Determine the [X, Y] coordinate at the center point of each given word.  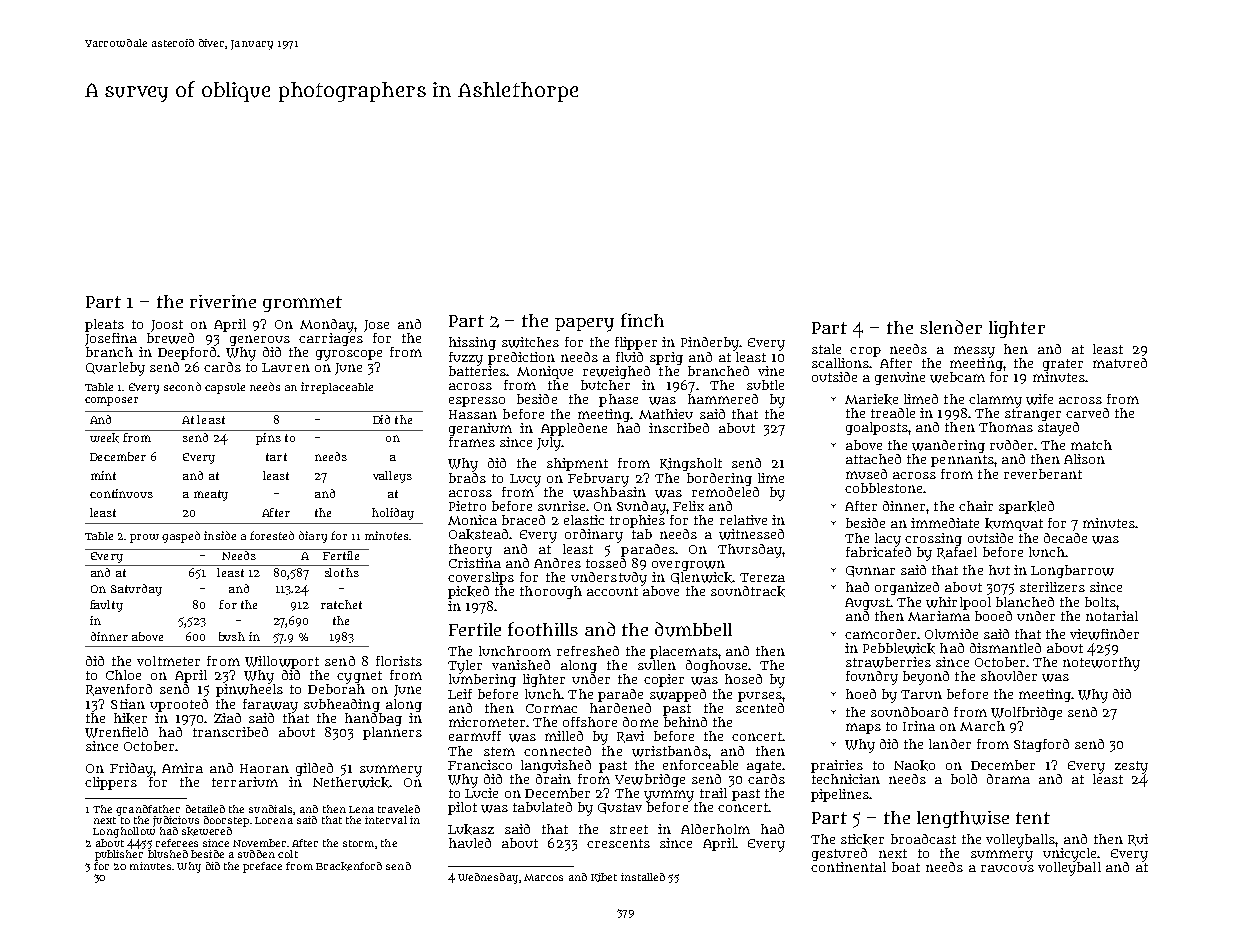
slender [951, 327]
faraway [270, 705]
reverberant [1043, 474]
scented [760, 708]
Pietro [467, 506]
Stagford [1041, 745]
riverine [223, 301]
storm [358, 843]
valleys [392, 477]
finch [642, 320]
